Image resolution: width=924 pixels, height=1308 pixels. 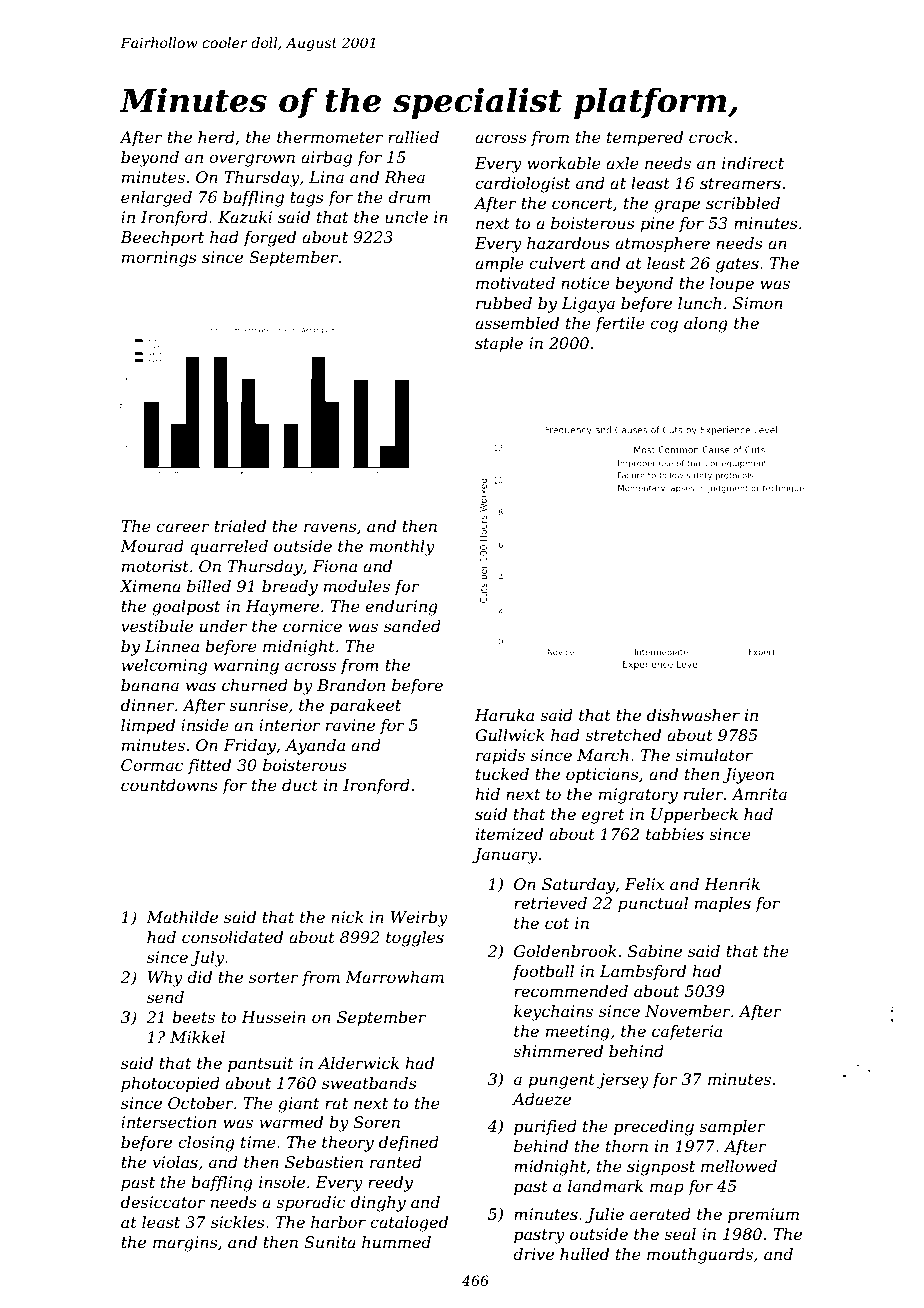 What do you see at coordinates (504, 303) in the screenshot?
I see `rubbed` at bounding box center [504, 303].
